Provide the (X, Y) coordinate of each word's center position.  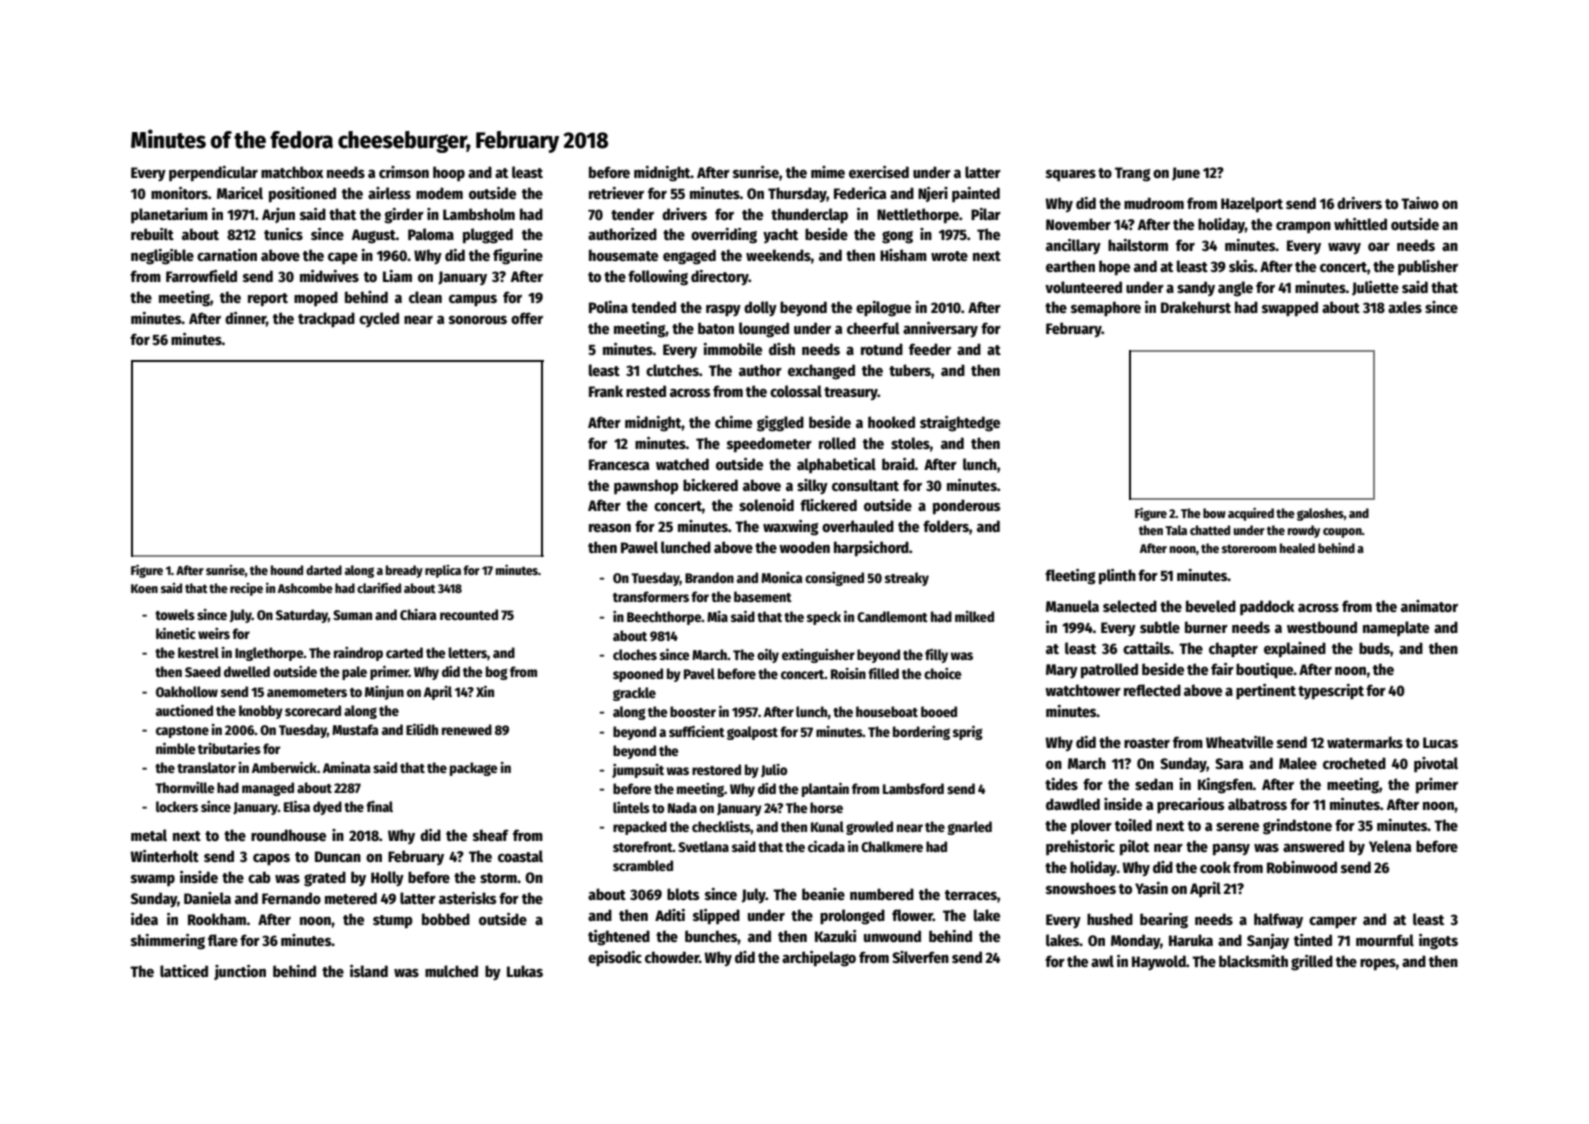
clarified (379, 587)
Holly (387, 879)
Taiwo (1420, 203)
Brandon (709, 577)
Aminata (347, 767)
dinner (245, 318)
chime (733, 422)
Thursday (797, 194)
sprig (968, 733)
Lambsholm (479, 214)
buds (1374, 648)
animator (1429, 606)
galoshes (1320, 514)
